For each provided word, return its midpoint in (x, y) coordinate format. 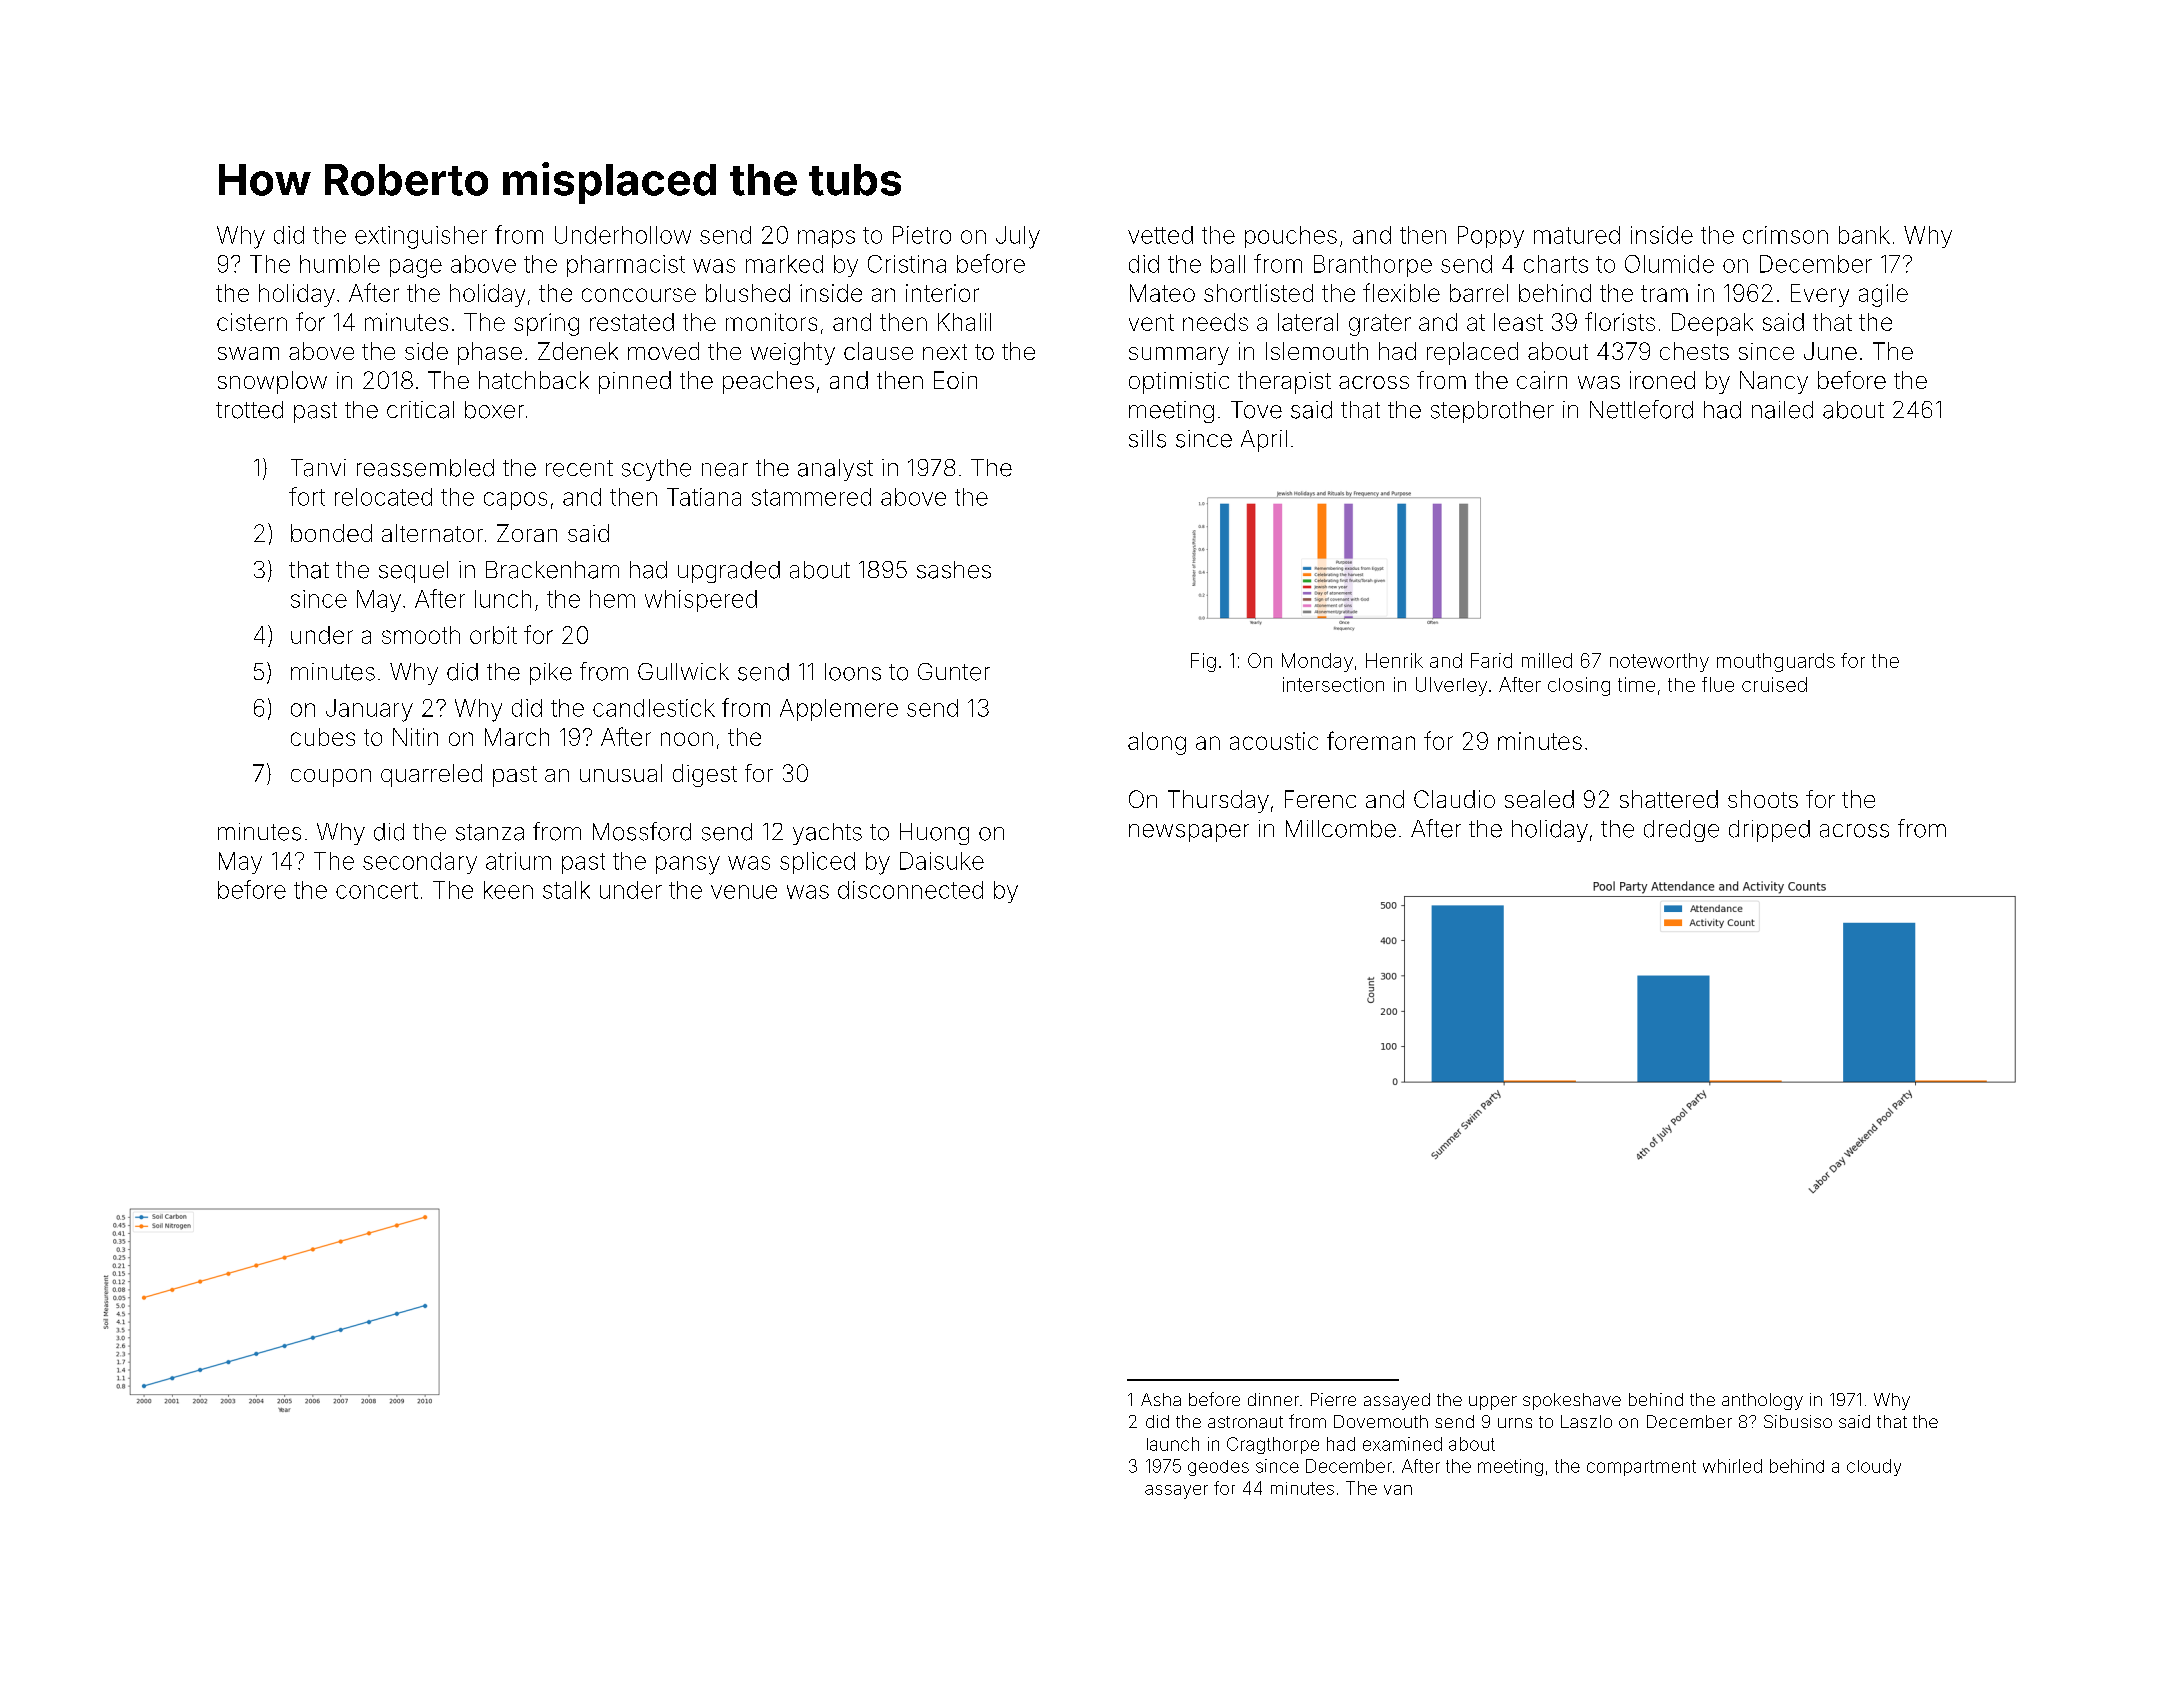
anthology (1762, 1401)
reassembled (425, 468)
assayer (1176, 1492)
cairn (1542, 380)
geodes (1218, 1468)
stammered (811, 497)
